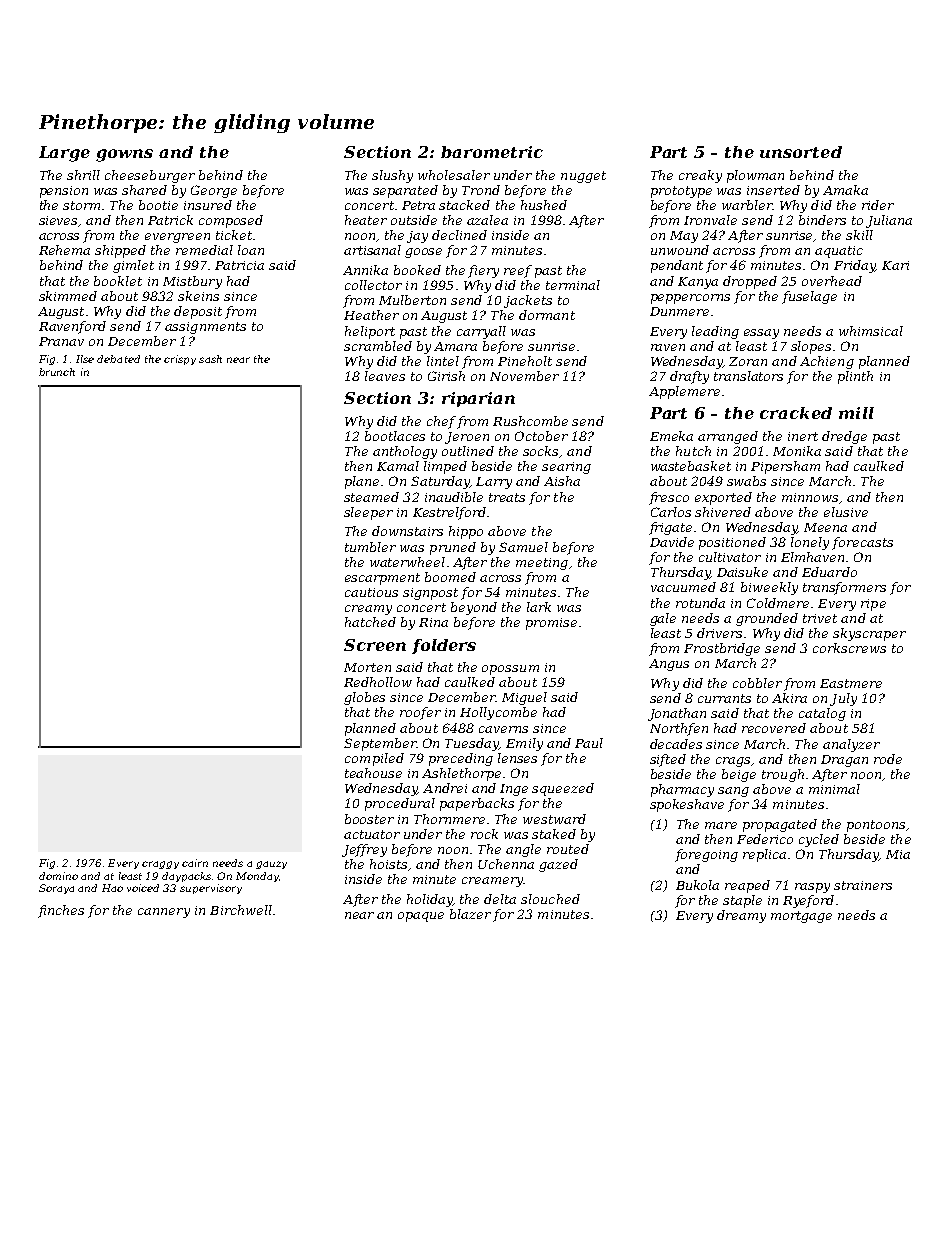 Image resolution: width=952 pixels, height=1233 pixels. Describe the element at coordinates (234, 235) in the screenshot. I see `ticket` at that location.
